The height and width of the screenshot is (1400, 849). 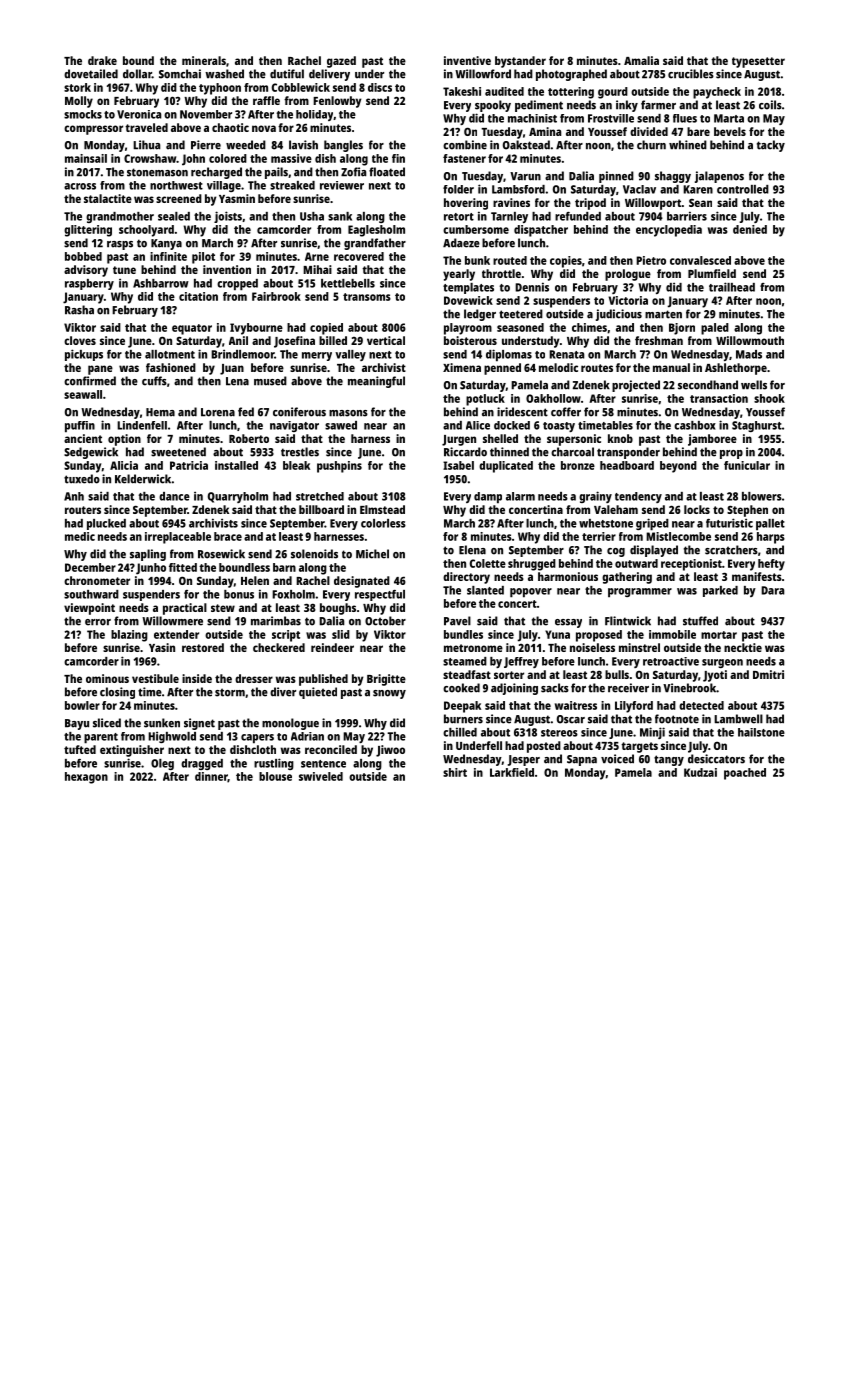 What do you see at coordinates (634, 707) in the screenshot?
I see `Lilyford` at bounding box center [634, 707].
